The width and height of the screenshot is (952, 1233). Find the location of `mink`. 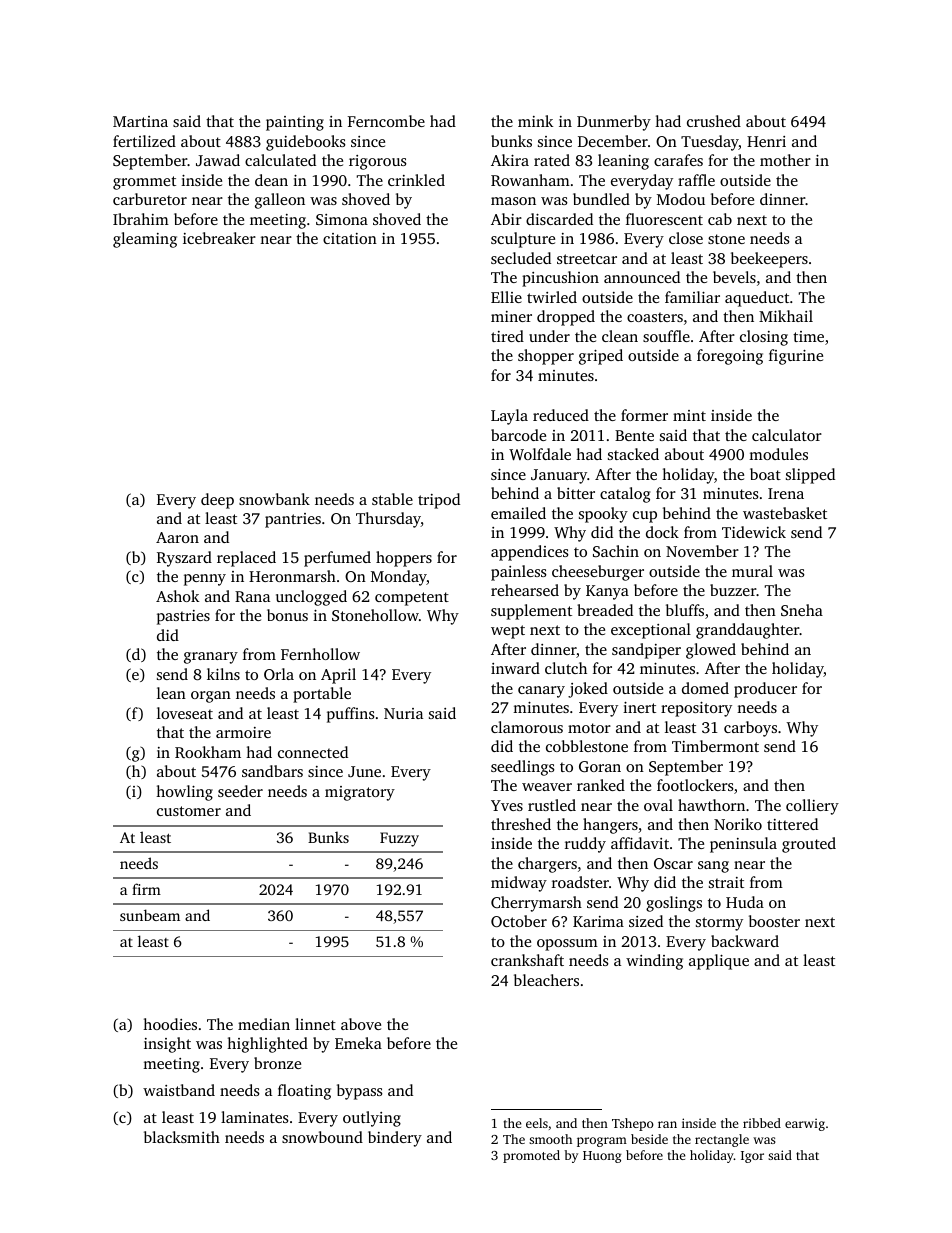

mink is located at coordinates (535, 121).
